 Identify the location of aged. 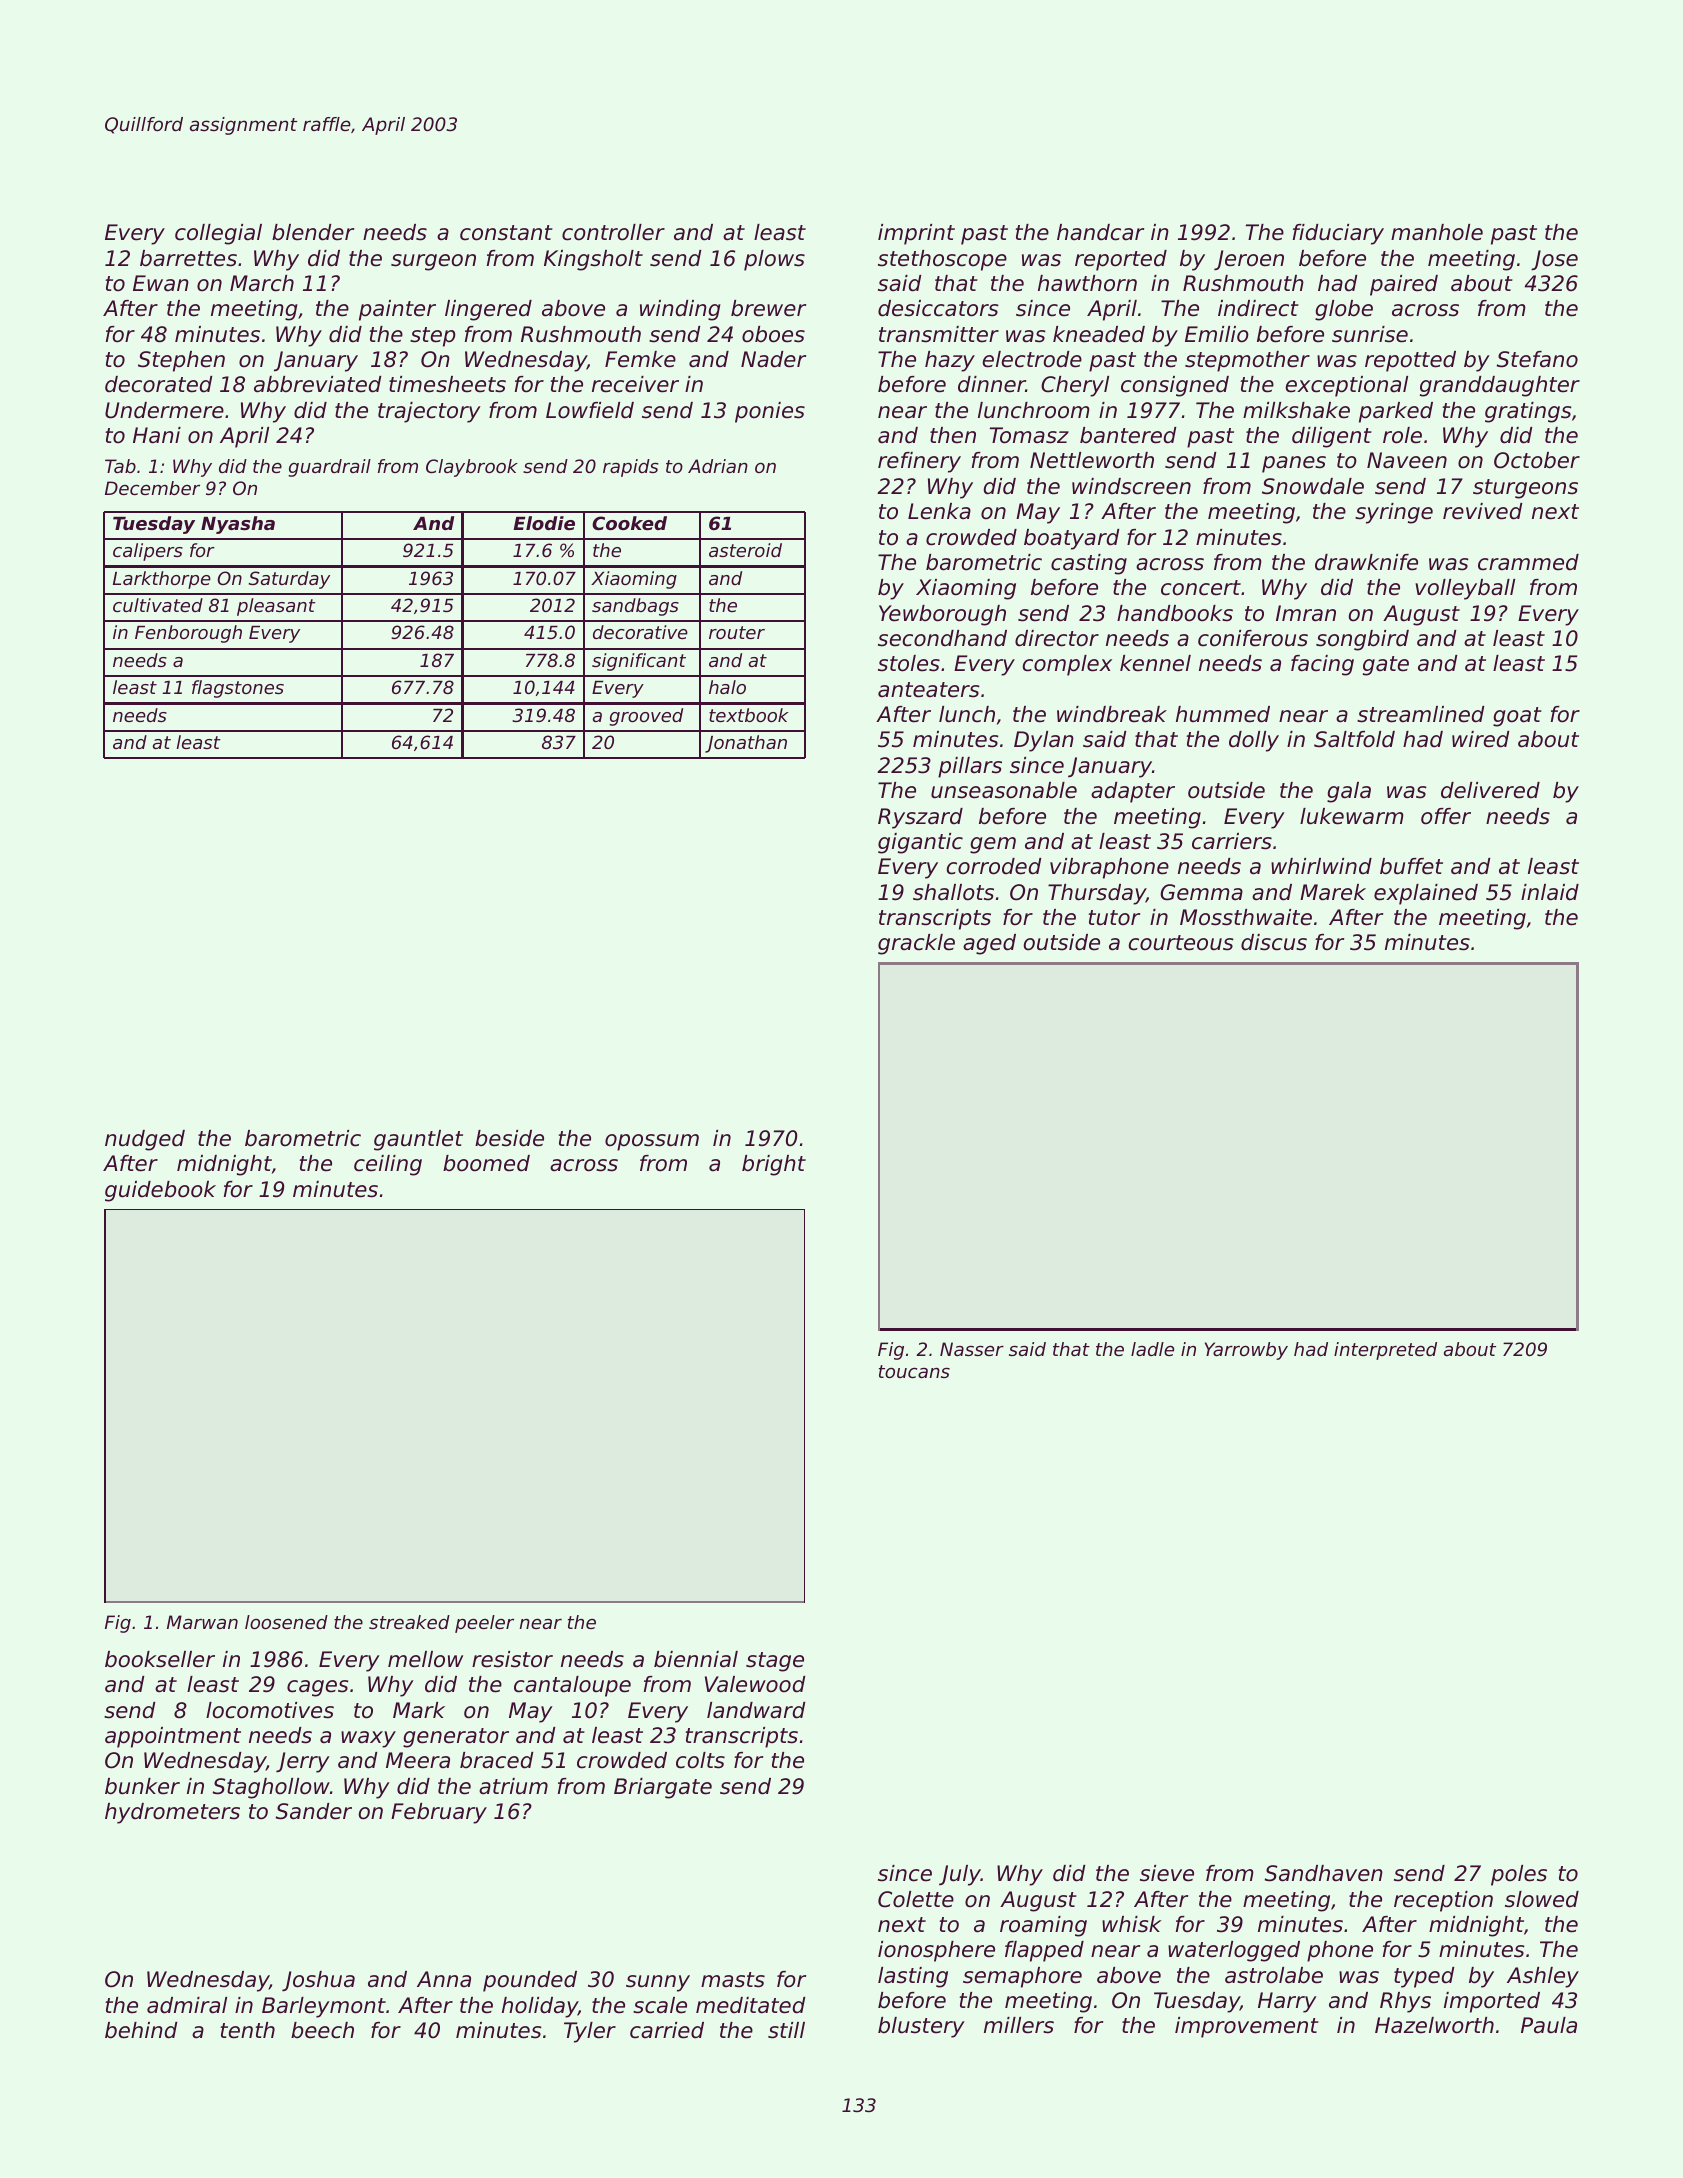
(989, 944).
